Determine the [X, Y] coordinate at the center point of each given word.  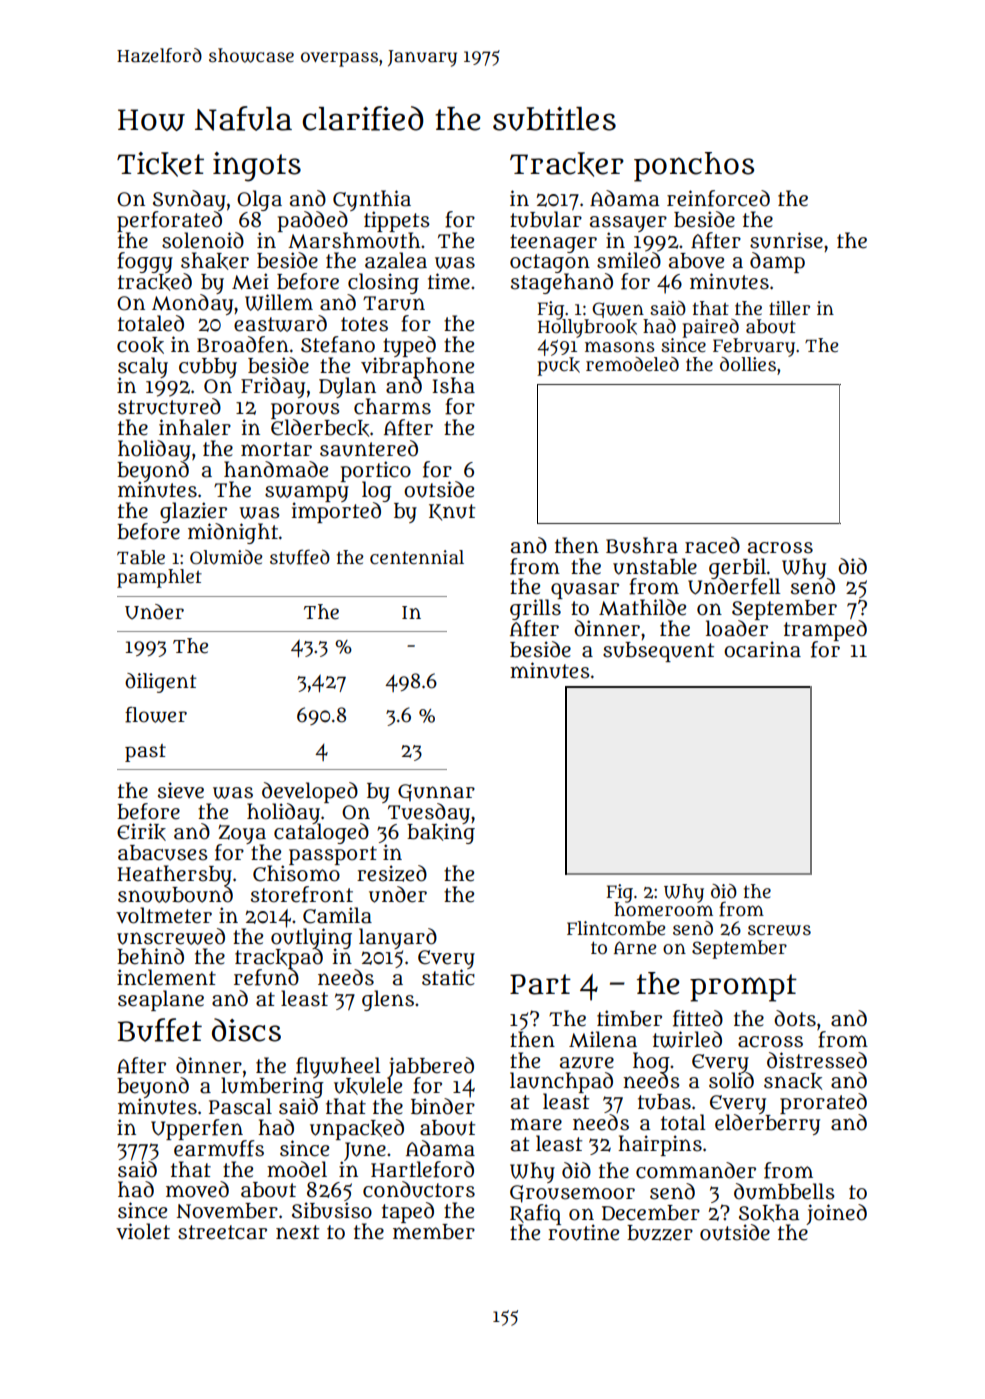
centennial [417, 557]
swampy [307, 494]
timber [629, 1018]
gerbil [737, 568]
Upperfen [197, 1129]
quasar [585, 591]
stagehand [562, 283]
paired [710, 328]
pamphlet [159, 578]
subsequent [658, 652]
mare [536, 1124]
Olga [259, 200]
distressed [817, 1060]
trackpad [279, 959]
